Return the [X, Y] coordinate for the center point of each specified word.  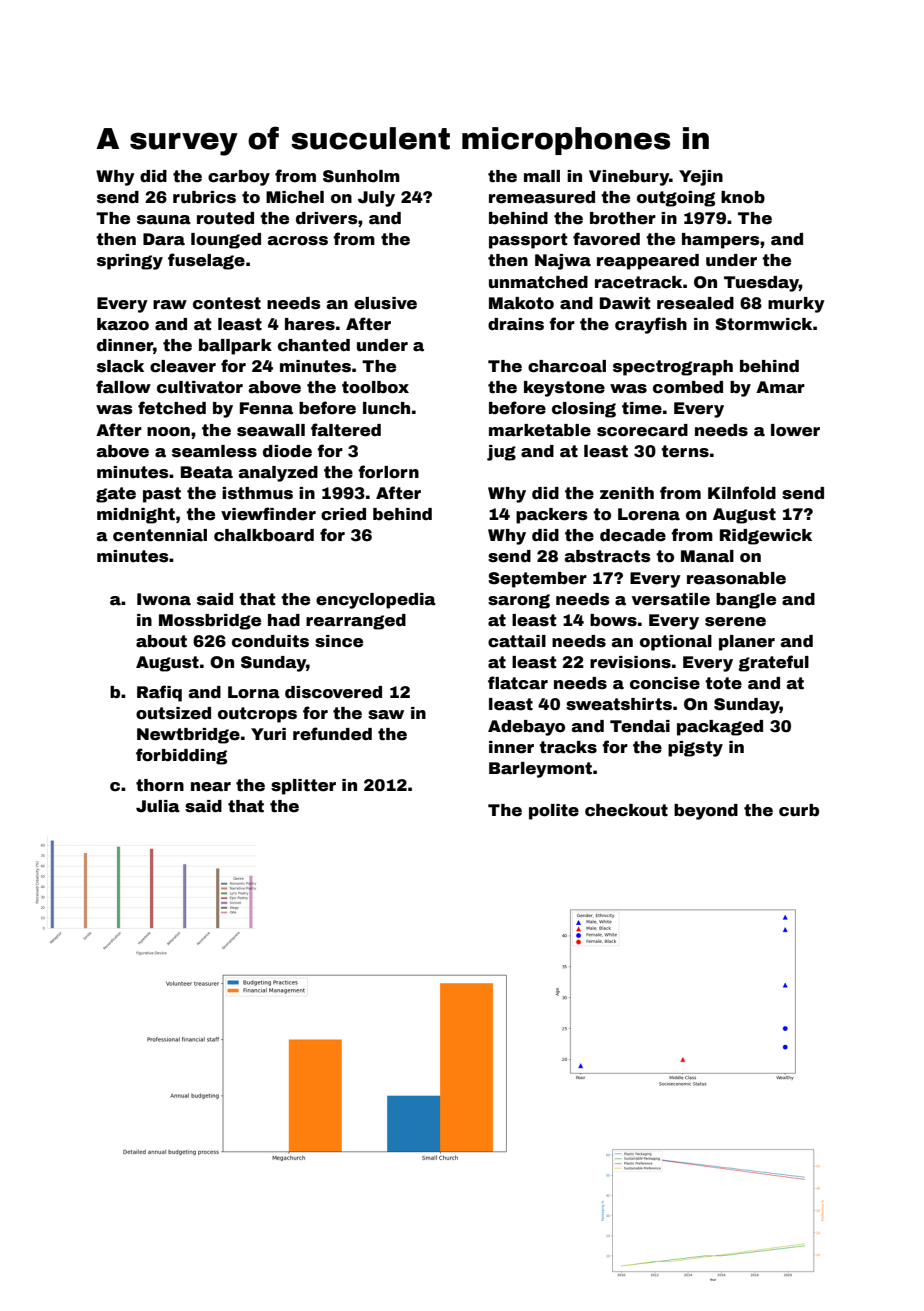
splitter [303, 787]
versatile [671, 599]
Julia [158, 806]
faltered [346, 430]
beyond [706, 812]
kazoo [123, 324]
